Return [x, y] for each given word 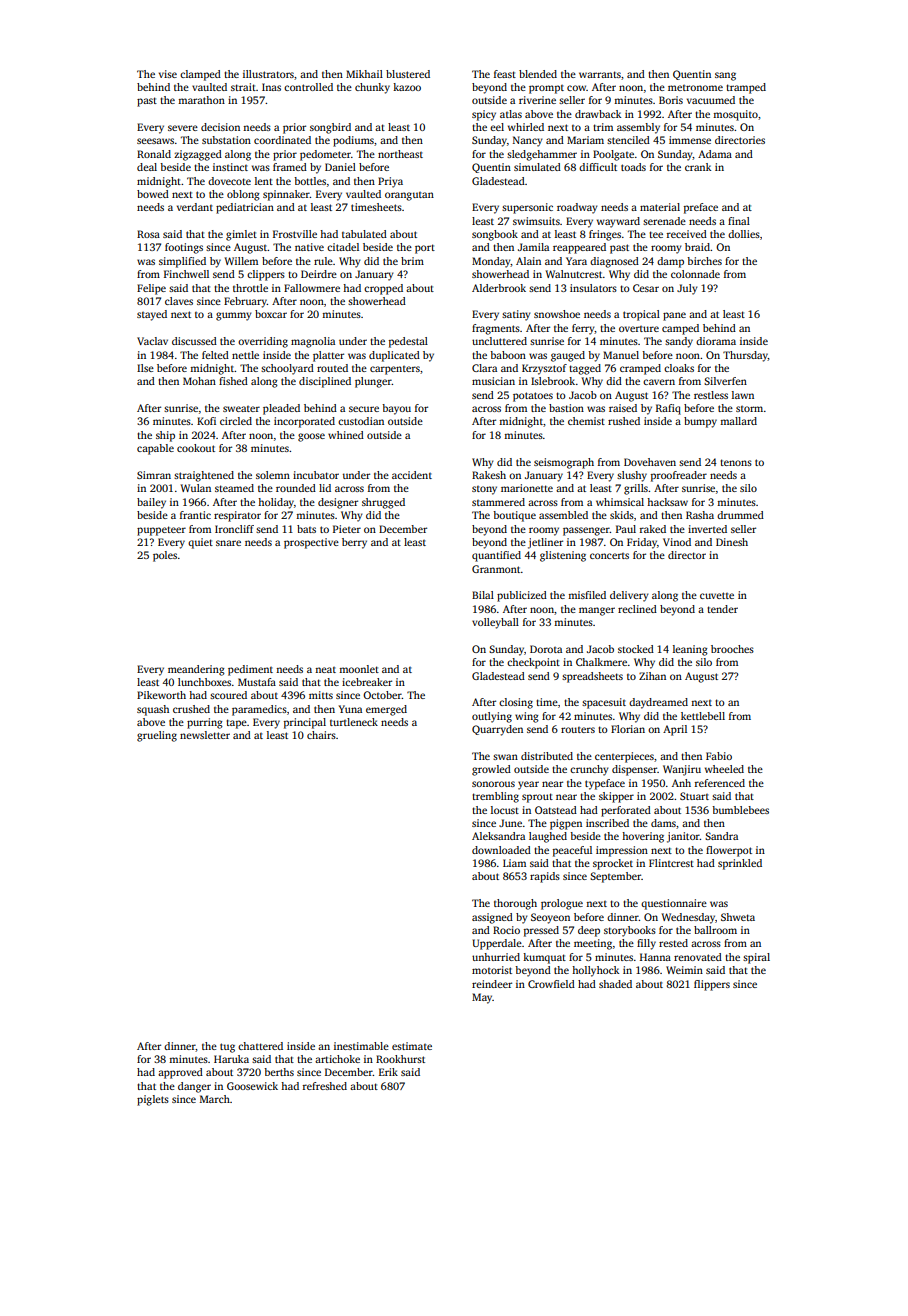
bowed [153, 194]
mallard [738, 421]
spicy [484, 115]
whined [346, 435]
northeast [400, 154]
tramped [746, 88]
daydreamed [658, 703]
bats [306, 529]
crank [698, 167]
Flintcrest [671, 863]
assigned [492, 918]
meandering [196, 670]
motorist [492, 970]
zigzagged [198, 155]
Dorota [546, 649]
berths [279, 1072]
